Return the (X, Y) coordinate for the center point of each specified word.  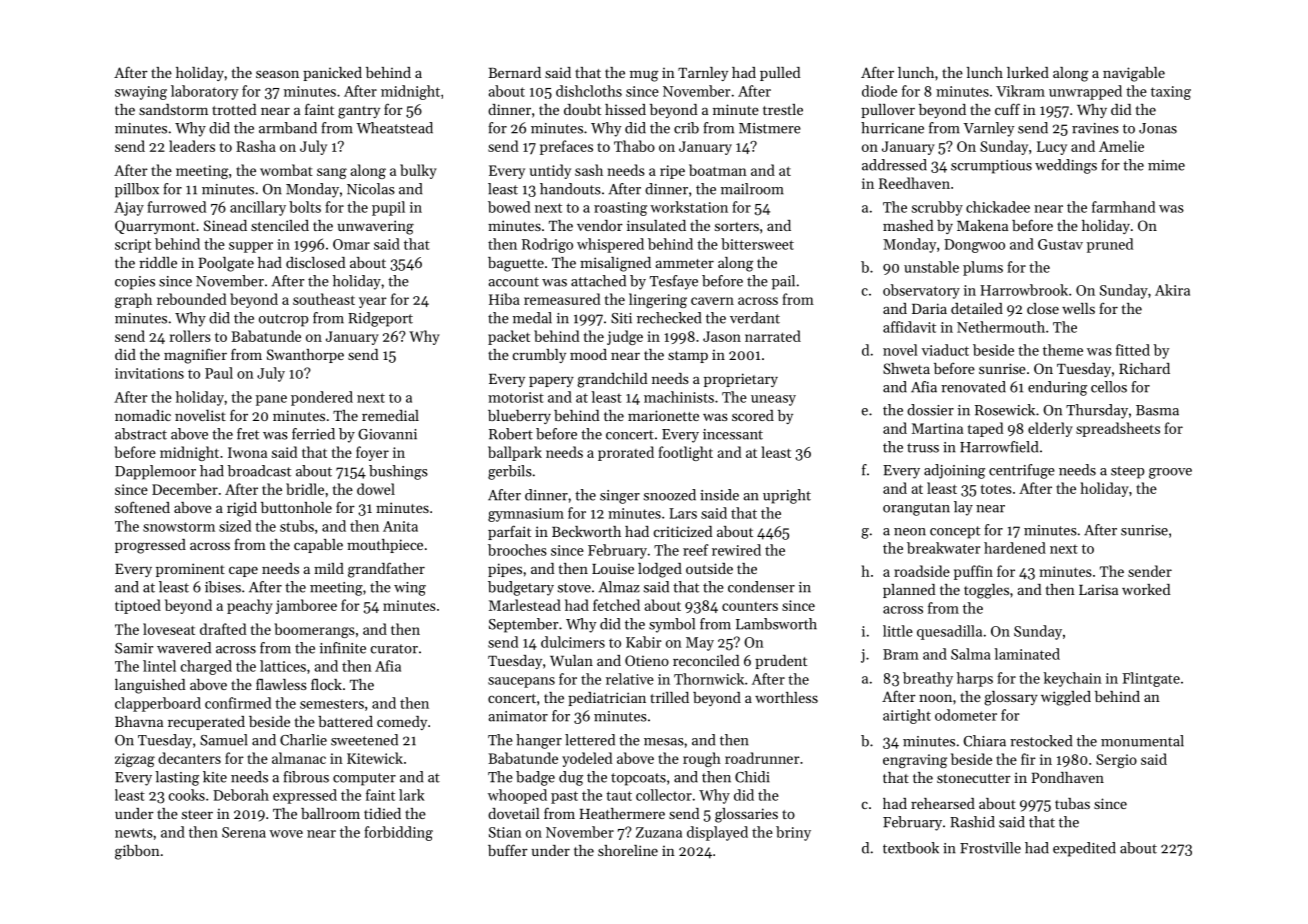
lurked (1028, 72)
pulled (780, 74)
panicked (332, 74)
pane (271, 400)
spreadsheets (1118, 429)
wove (286, 834)
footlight (685, 453)
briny (793, 833)
